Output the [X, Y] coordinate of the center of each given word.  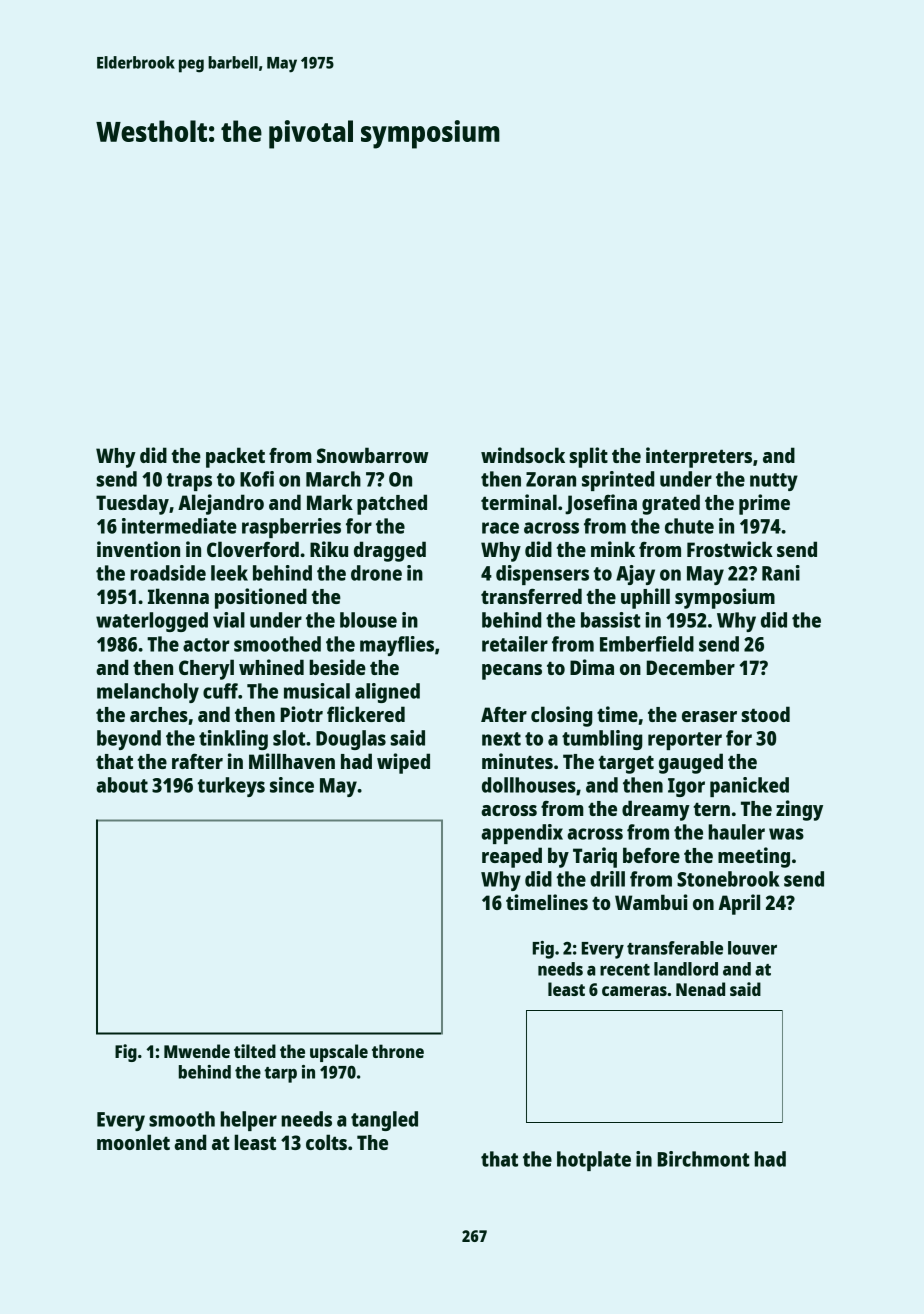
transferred [531, 596]
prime [764, 504]
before [651, 855]
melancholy [148, 693]
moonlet [133, 1142]
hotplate [594, 1161]
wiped [403, 763]
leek [229, 573]
